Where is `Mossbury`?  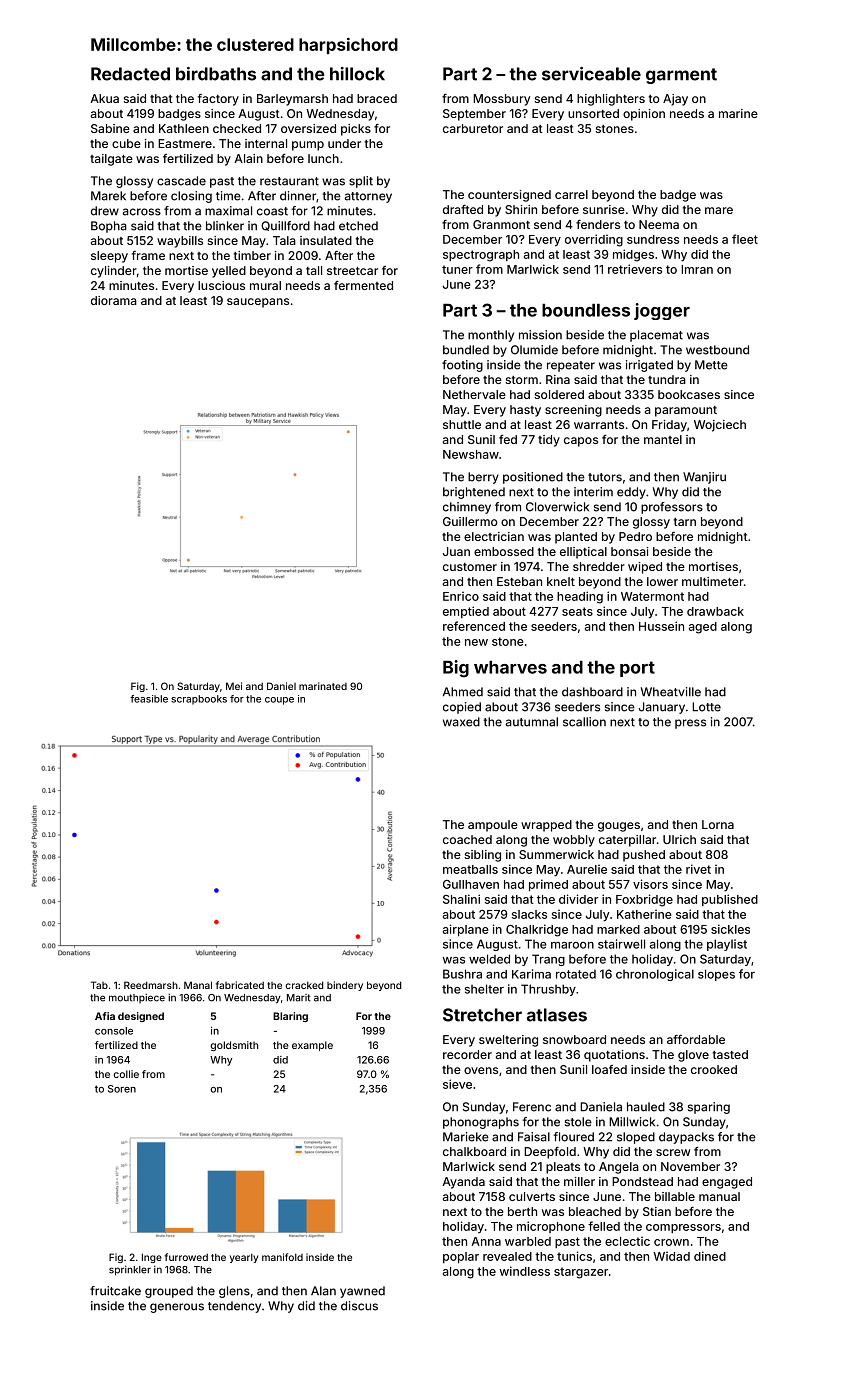
Mossbury is located at coordinates (501, 100).
